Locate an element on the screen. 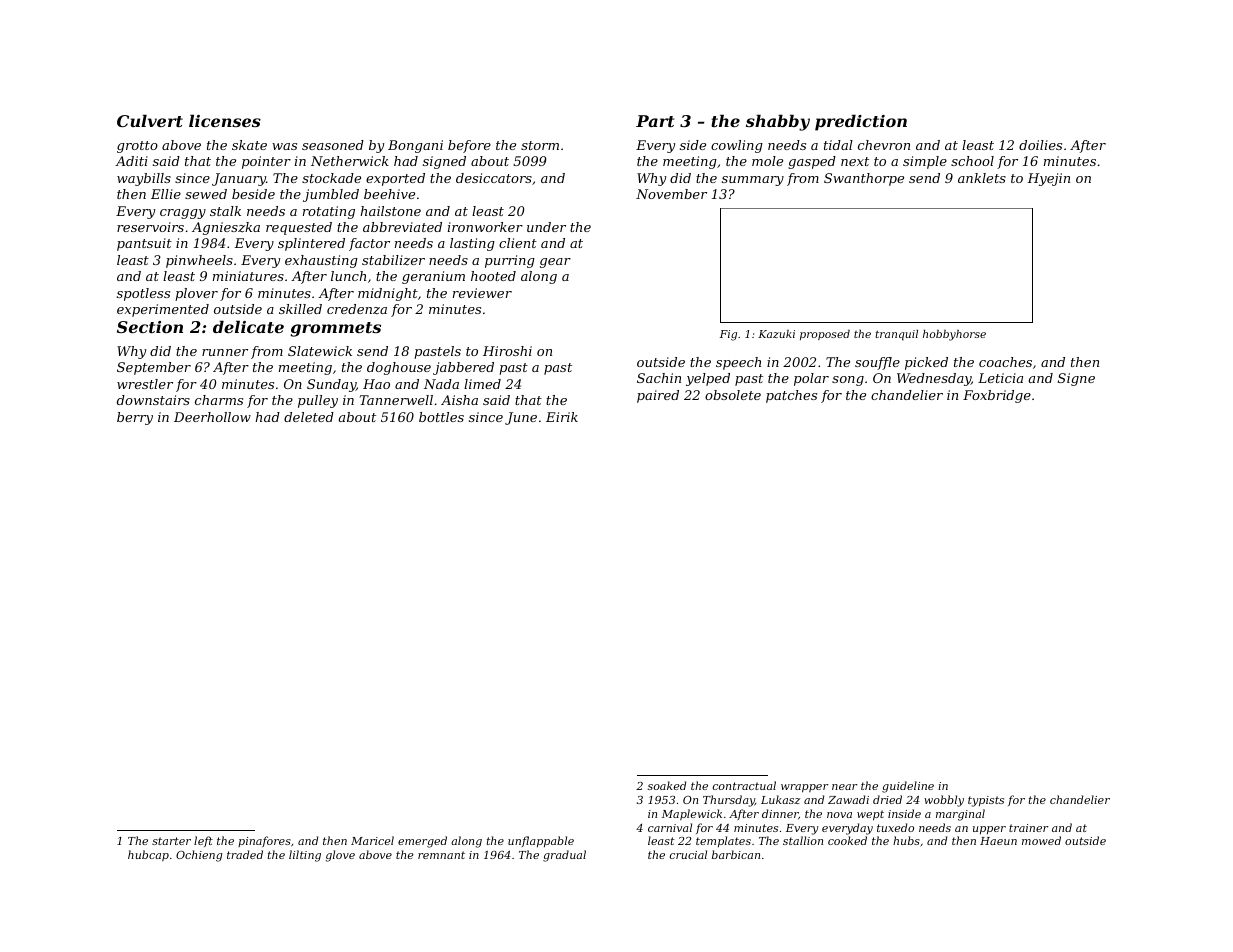 The height and width of the screenshot is (952, 1233). charms is located at coordinates (219, 400).
